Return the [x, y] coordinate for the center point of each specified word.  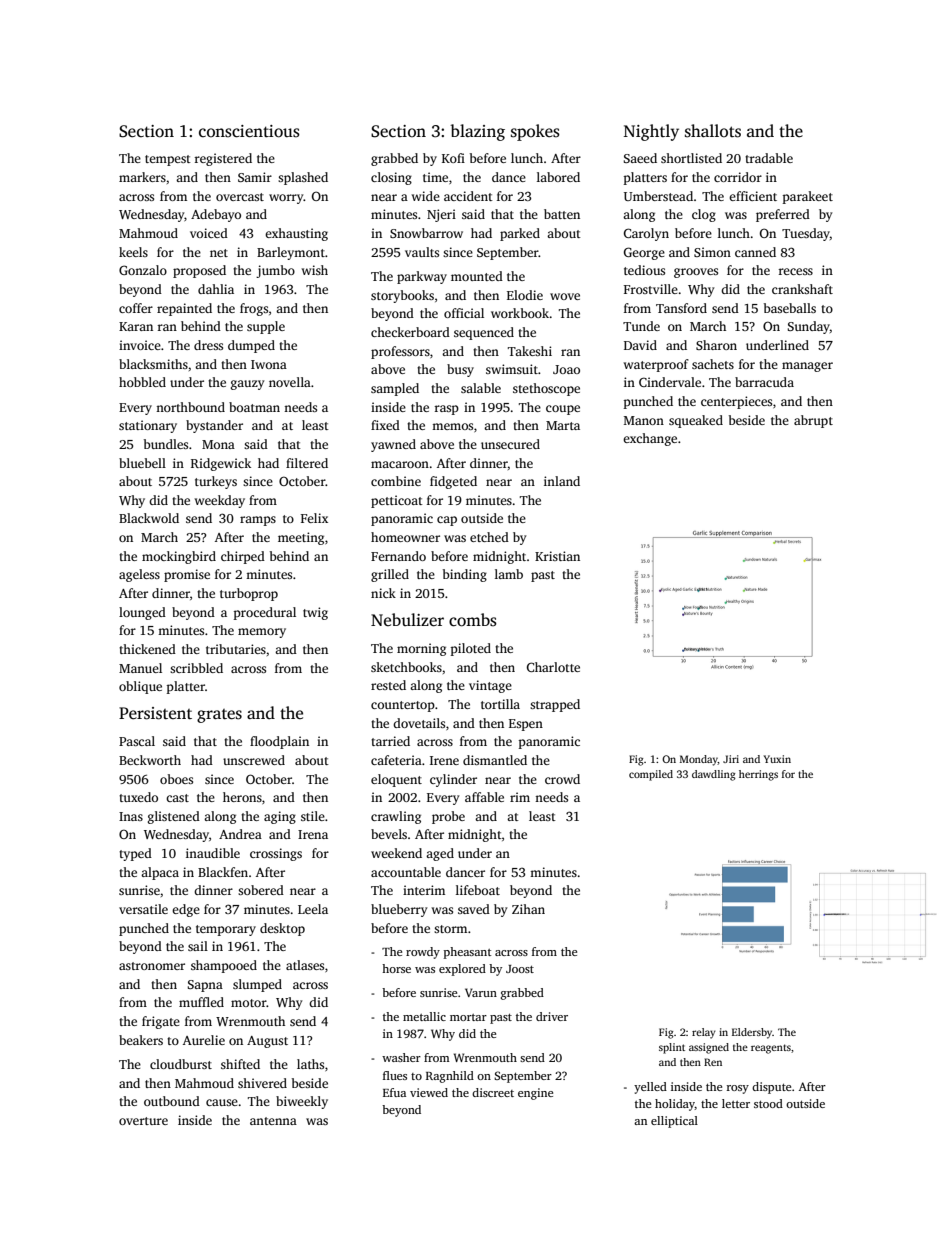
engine [535, 1094]
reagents [771, 1049]
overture [143, 1121]
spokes [535, 132]
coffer [136, 308]
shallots [713, 131]
